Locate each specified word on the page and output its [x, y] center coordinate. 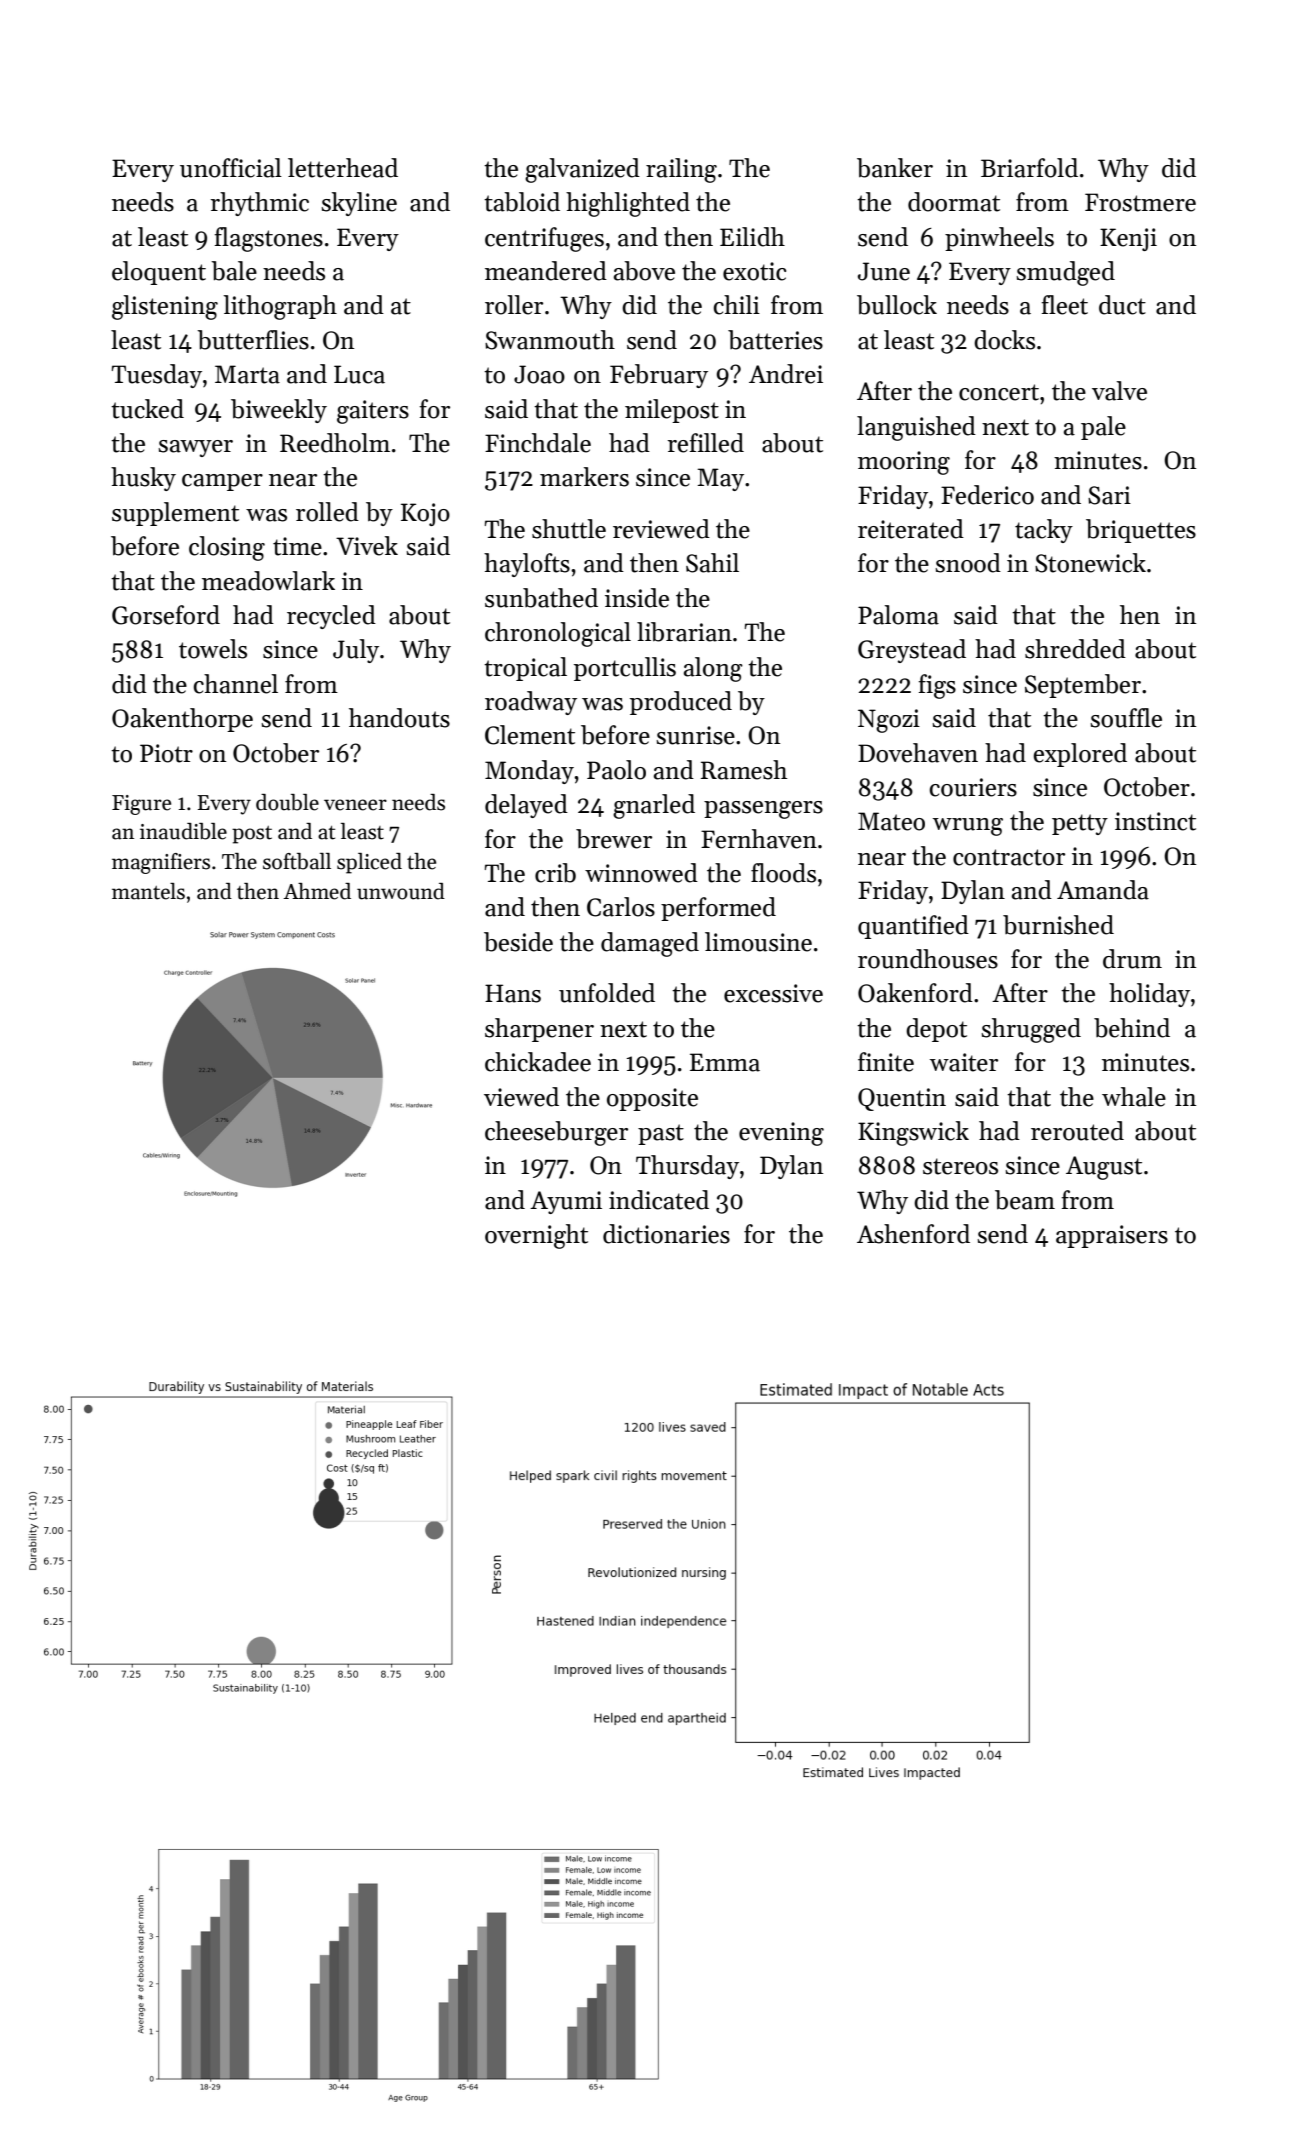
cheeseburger [556, 1133]
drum [1132, 959]
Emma [725, 1062]
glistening [165, 307]
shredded [1075, 649]
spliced [369, 863]
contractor [1009, 857]
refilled [705, 443]
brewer [614, 839]
